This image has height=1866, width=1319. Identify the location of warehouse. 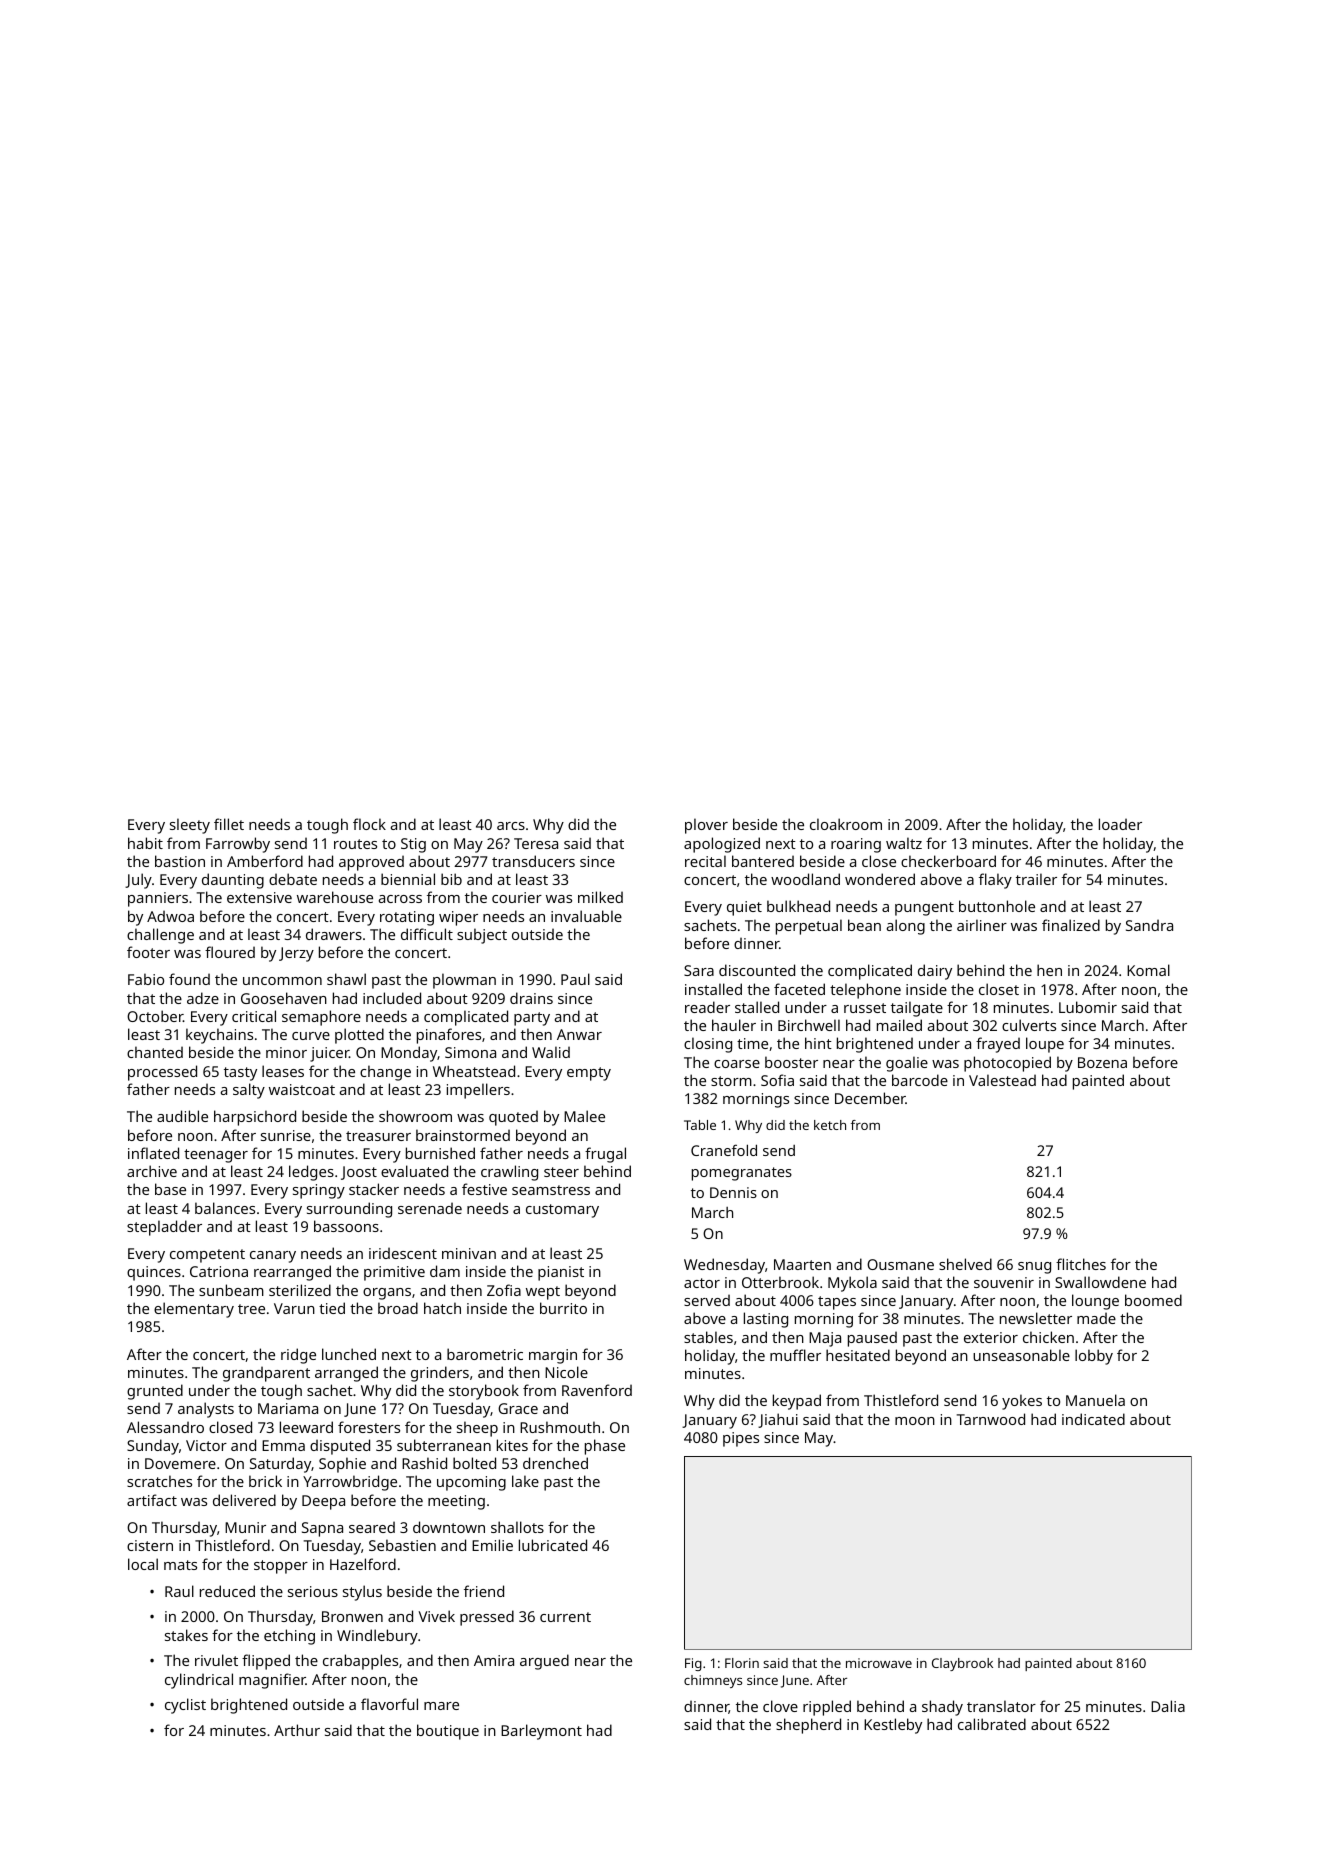
(335, 897).
